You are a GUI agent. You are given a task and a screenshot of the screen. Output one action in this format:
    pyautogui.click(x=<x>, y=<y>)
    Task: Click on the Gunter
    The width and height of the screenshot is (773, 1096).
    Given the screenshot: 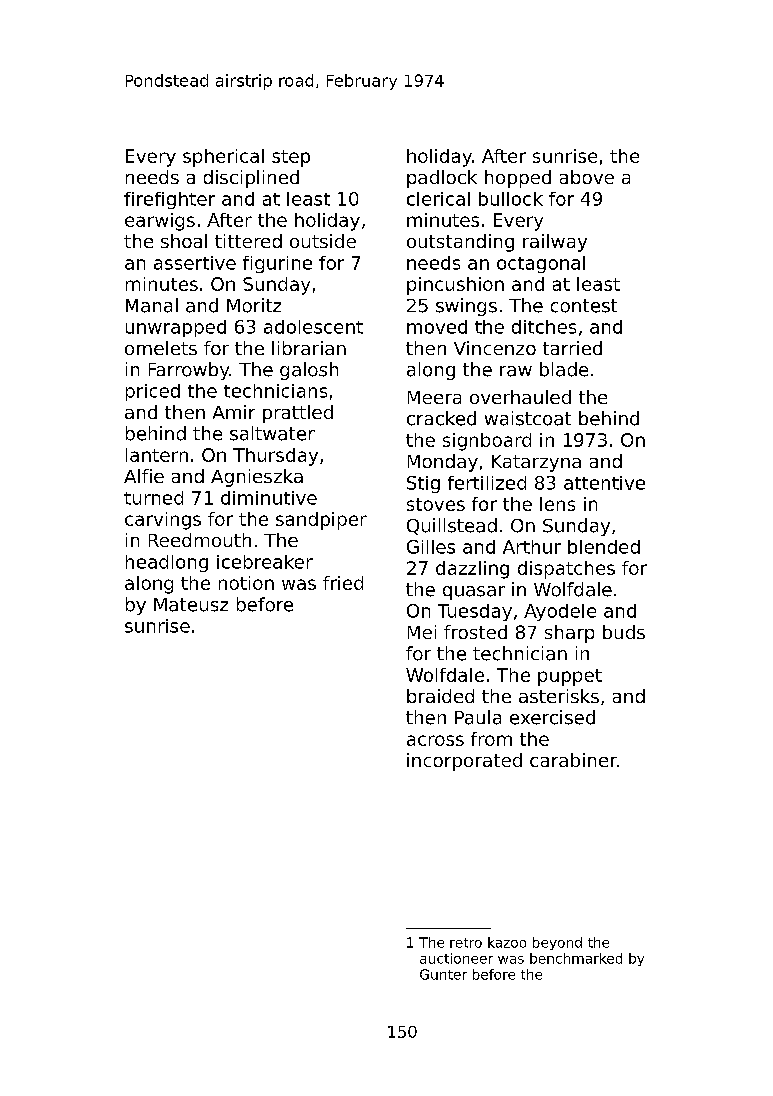 What is the action you would take?
    pyautogui.click(x=443, y=974)
